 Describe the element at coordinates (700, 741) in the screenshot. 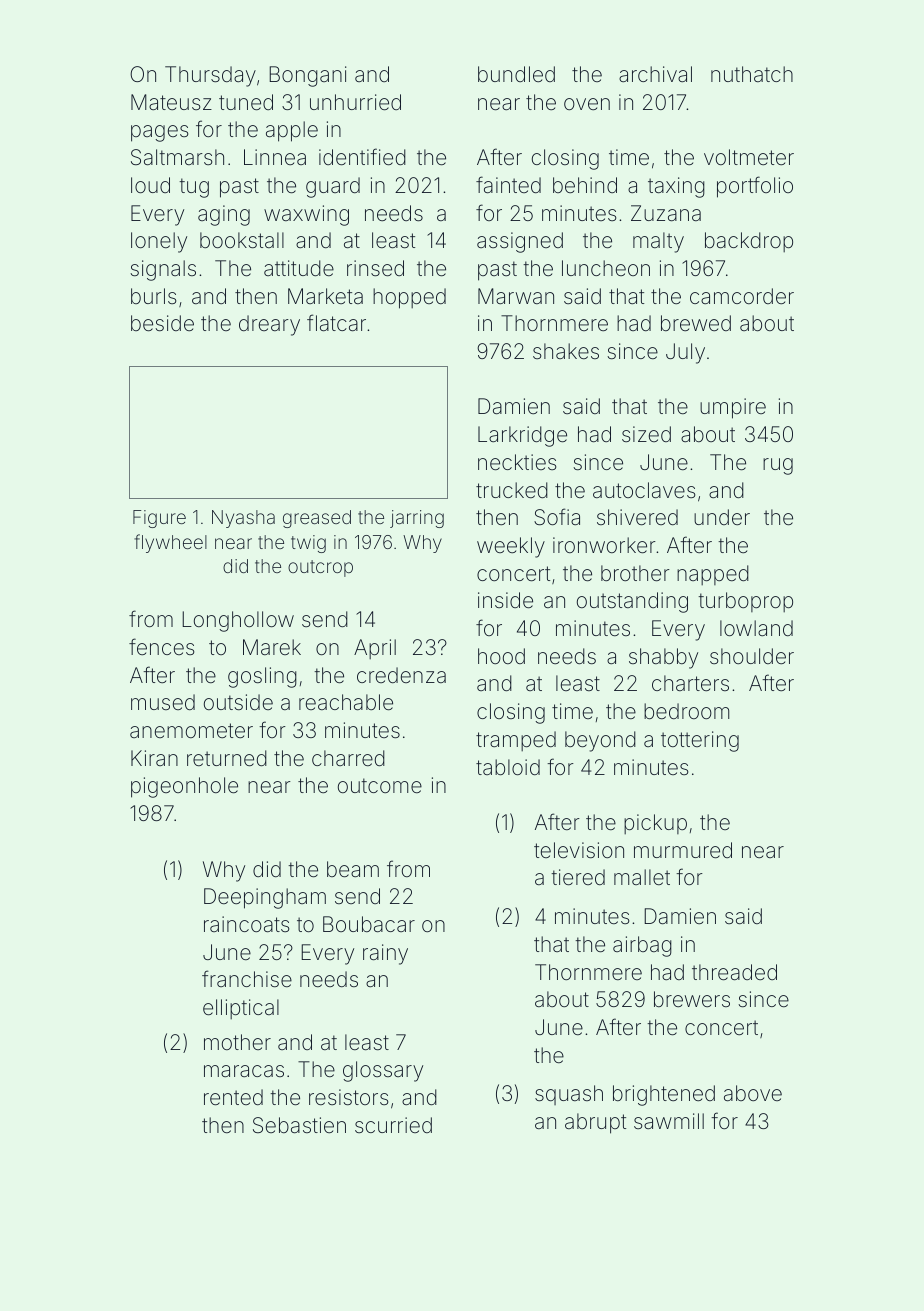

I see `tottering` at that location.
